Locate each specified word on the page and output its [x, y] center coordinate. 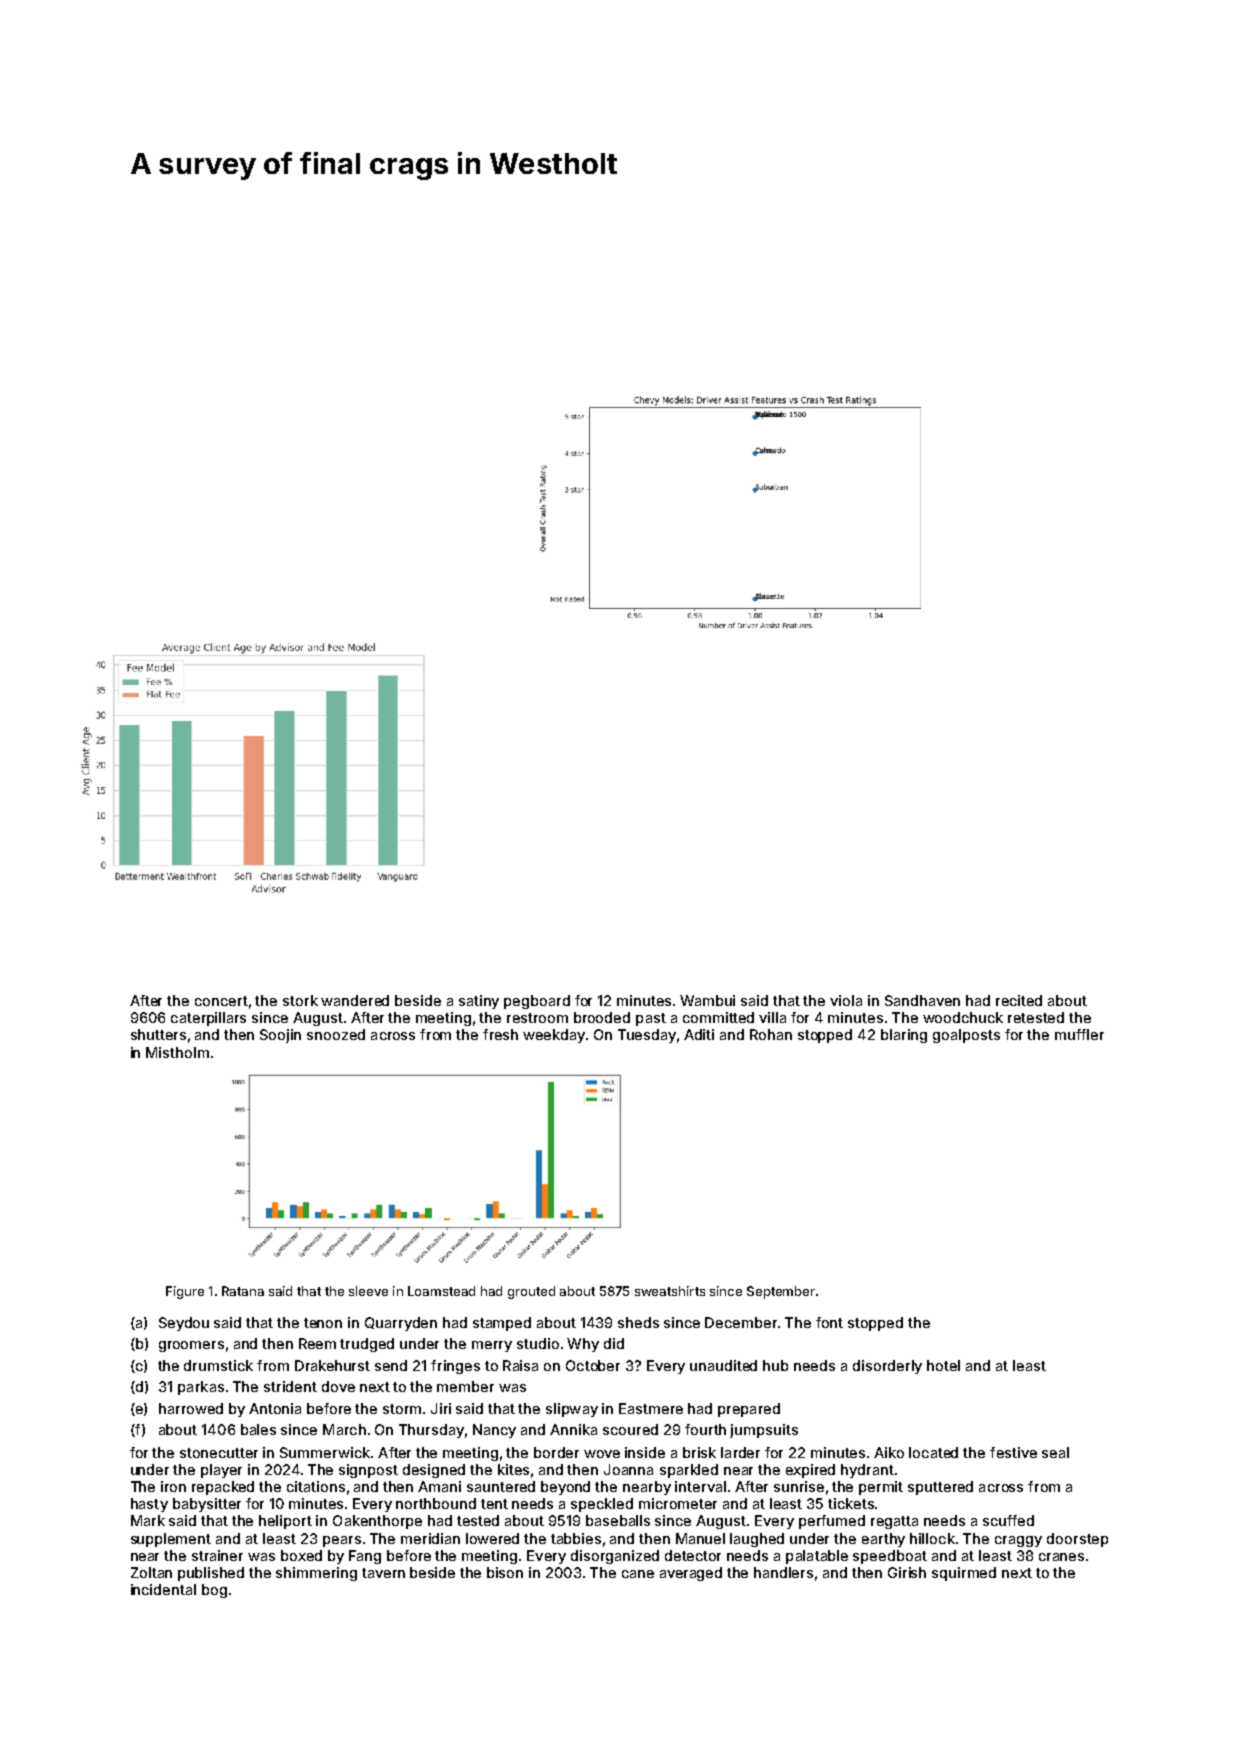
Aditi [699, 1034]
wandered [355, 1000]
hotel [943, 1365]
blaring [904, 1036]
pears [342, 1541]
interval [700, 1486]
